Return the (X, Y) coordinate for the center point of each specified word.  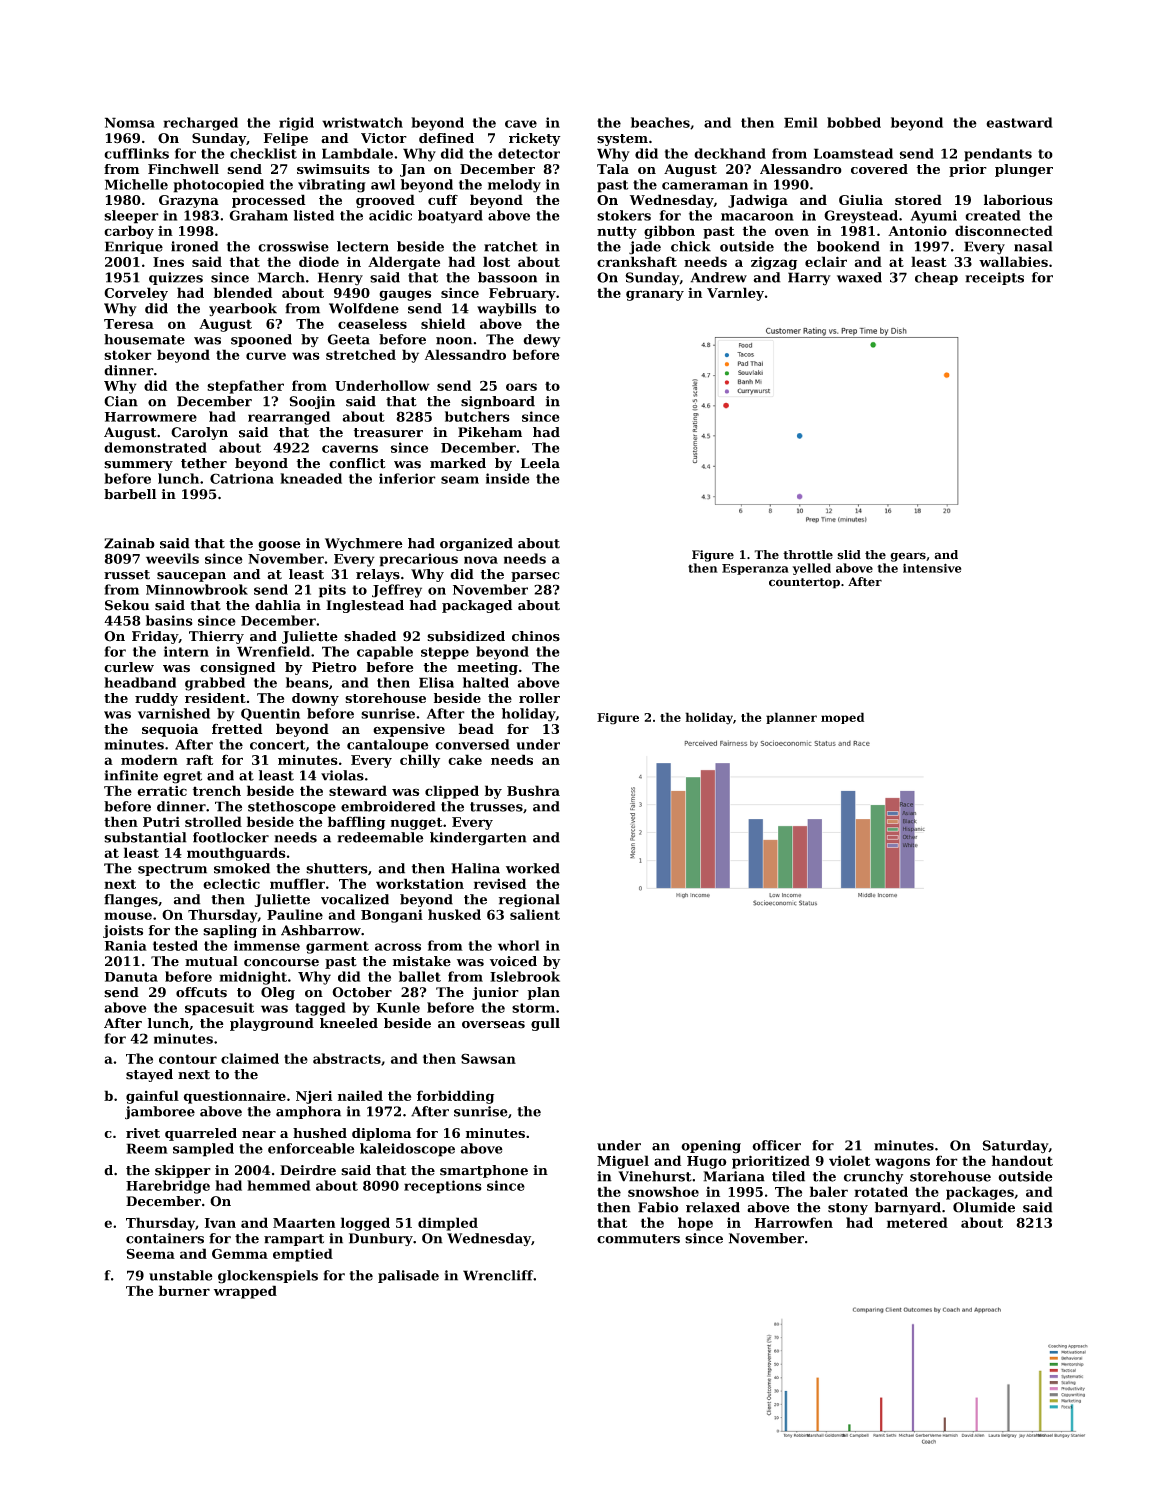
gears (908, 557)
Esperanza (755, 569)
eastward (1019, 122)
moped (842, 718)
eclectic (231, 883)
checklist (263, 153)
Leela (540, 463)
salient (535, 914)
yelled (811, 569)
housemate (144, 339)
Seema (151, 1253)
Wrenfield (273, 651)
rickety (535, 139)
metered (917, 1222)
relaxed (713, 1207)
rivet (143, 1133)
